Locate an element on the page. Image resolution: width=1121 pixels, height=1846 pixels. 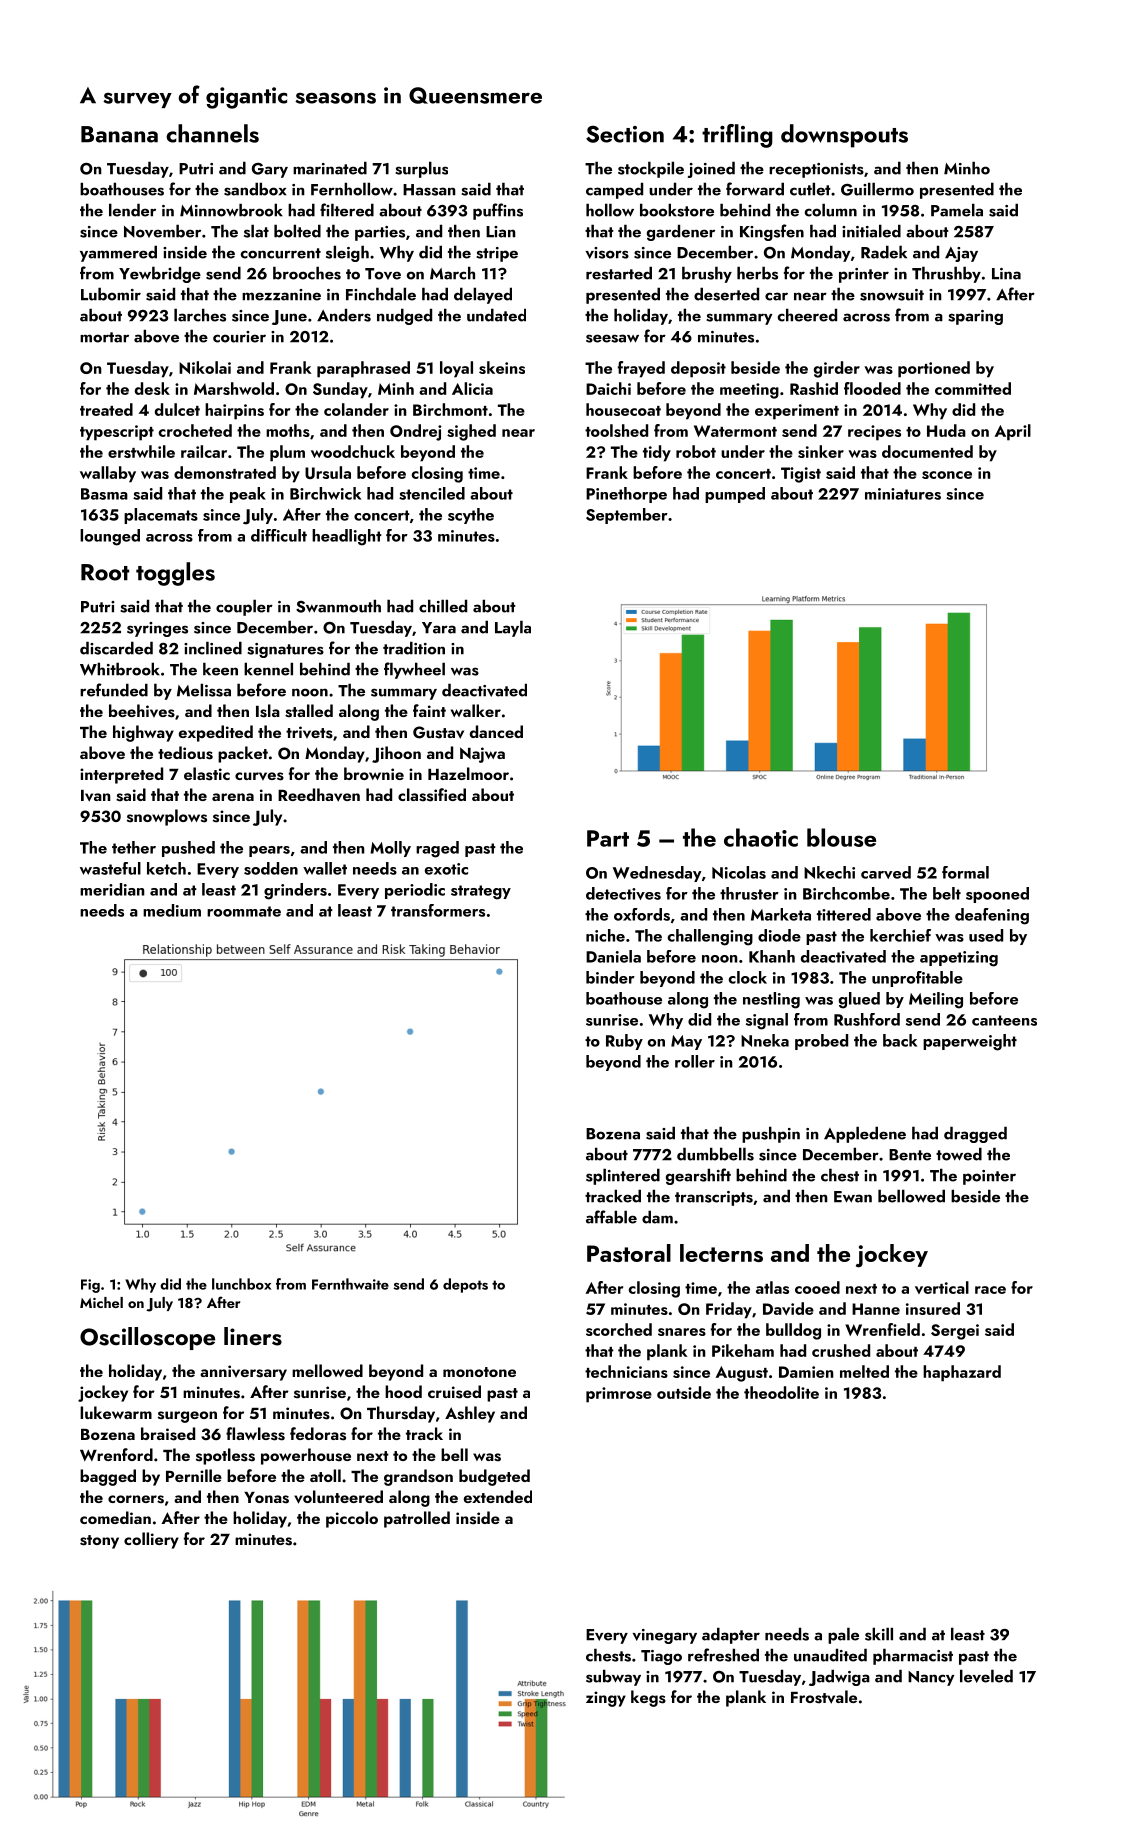
colliery is located at coordinates (151, 1540).
